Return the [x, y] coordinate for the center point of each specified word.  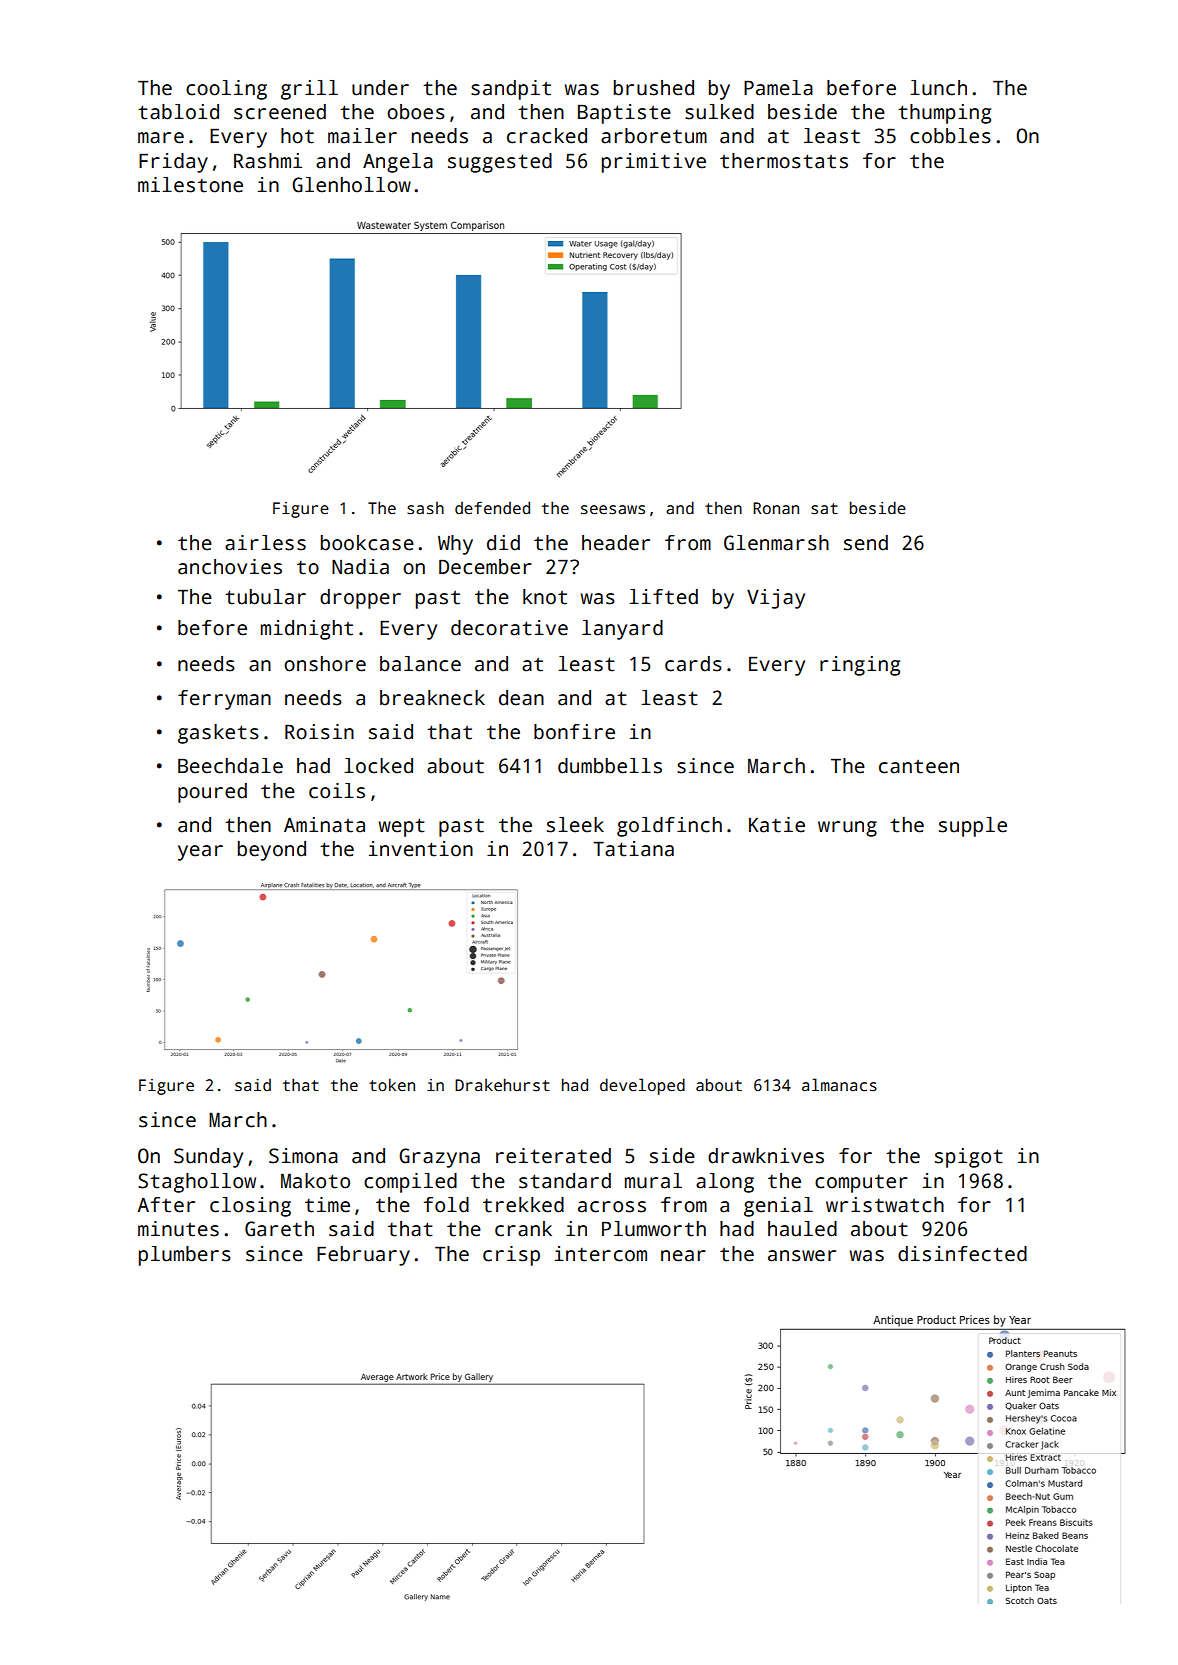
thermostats [784, 161]
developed [642, 1086]
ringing [860, 666]
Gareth [279, 1229]
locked [378, 766]
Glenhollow [351, 185]
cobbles [950, 136]
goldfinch [669, 827]
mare [161, 138]
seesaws [613, 510]
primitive [654, 163]
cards [693, 664]
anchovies [230, 567]
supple [973, 827]
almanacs [839, 1085]
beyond [272, 851]
